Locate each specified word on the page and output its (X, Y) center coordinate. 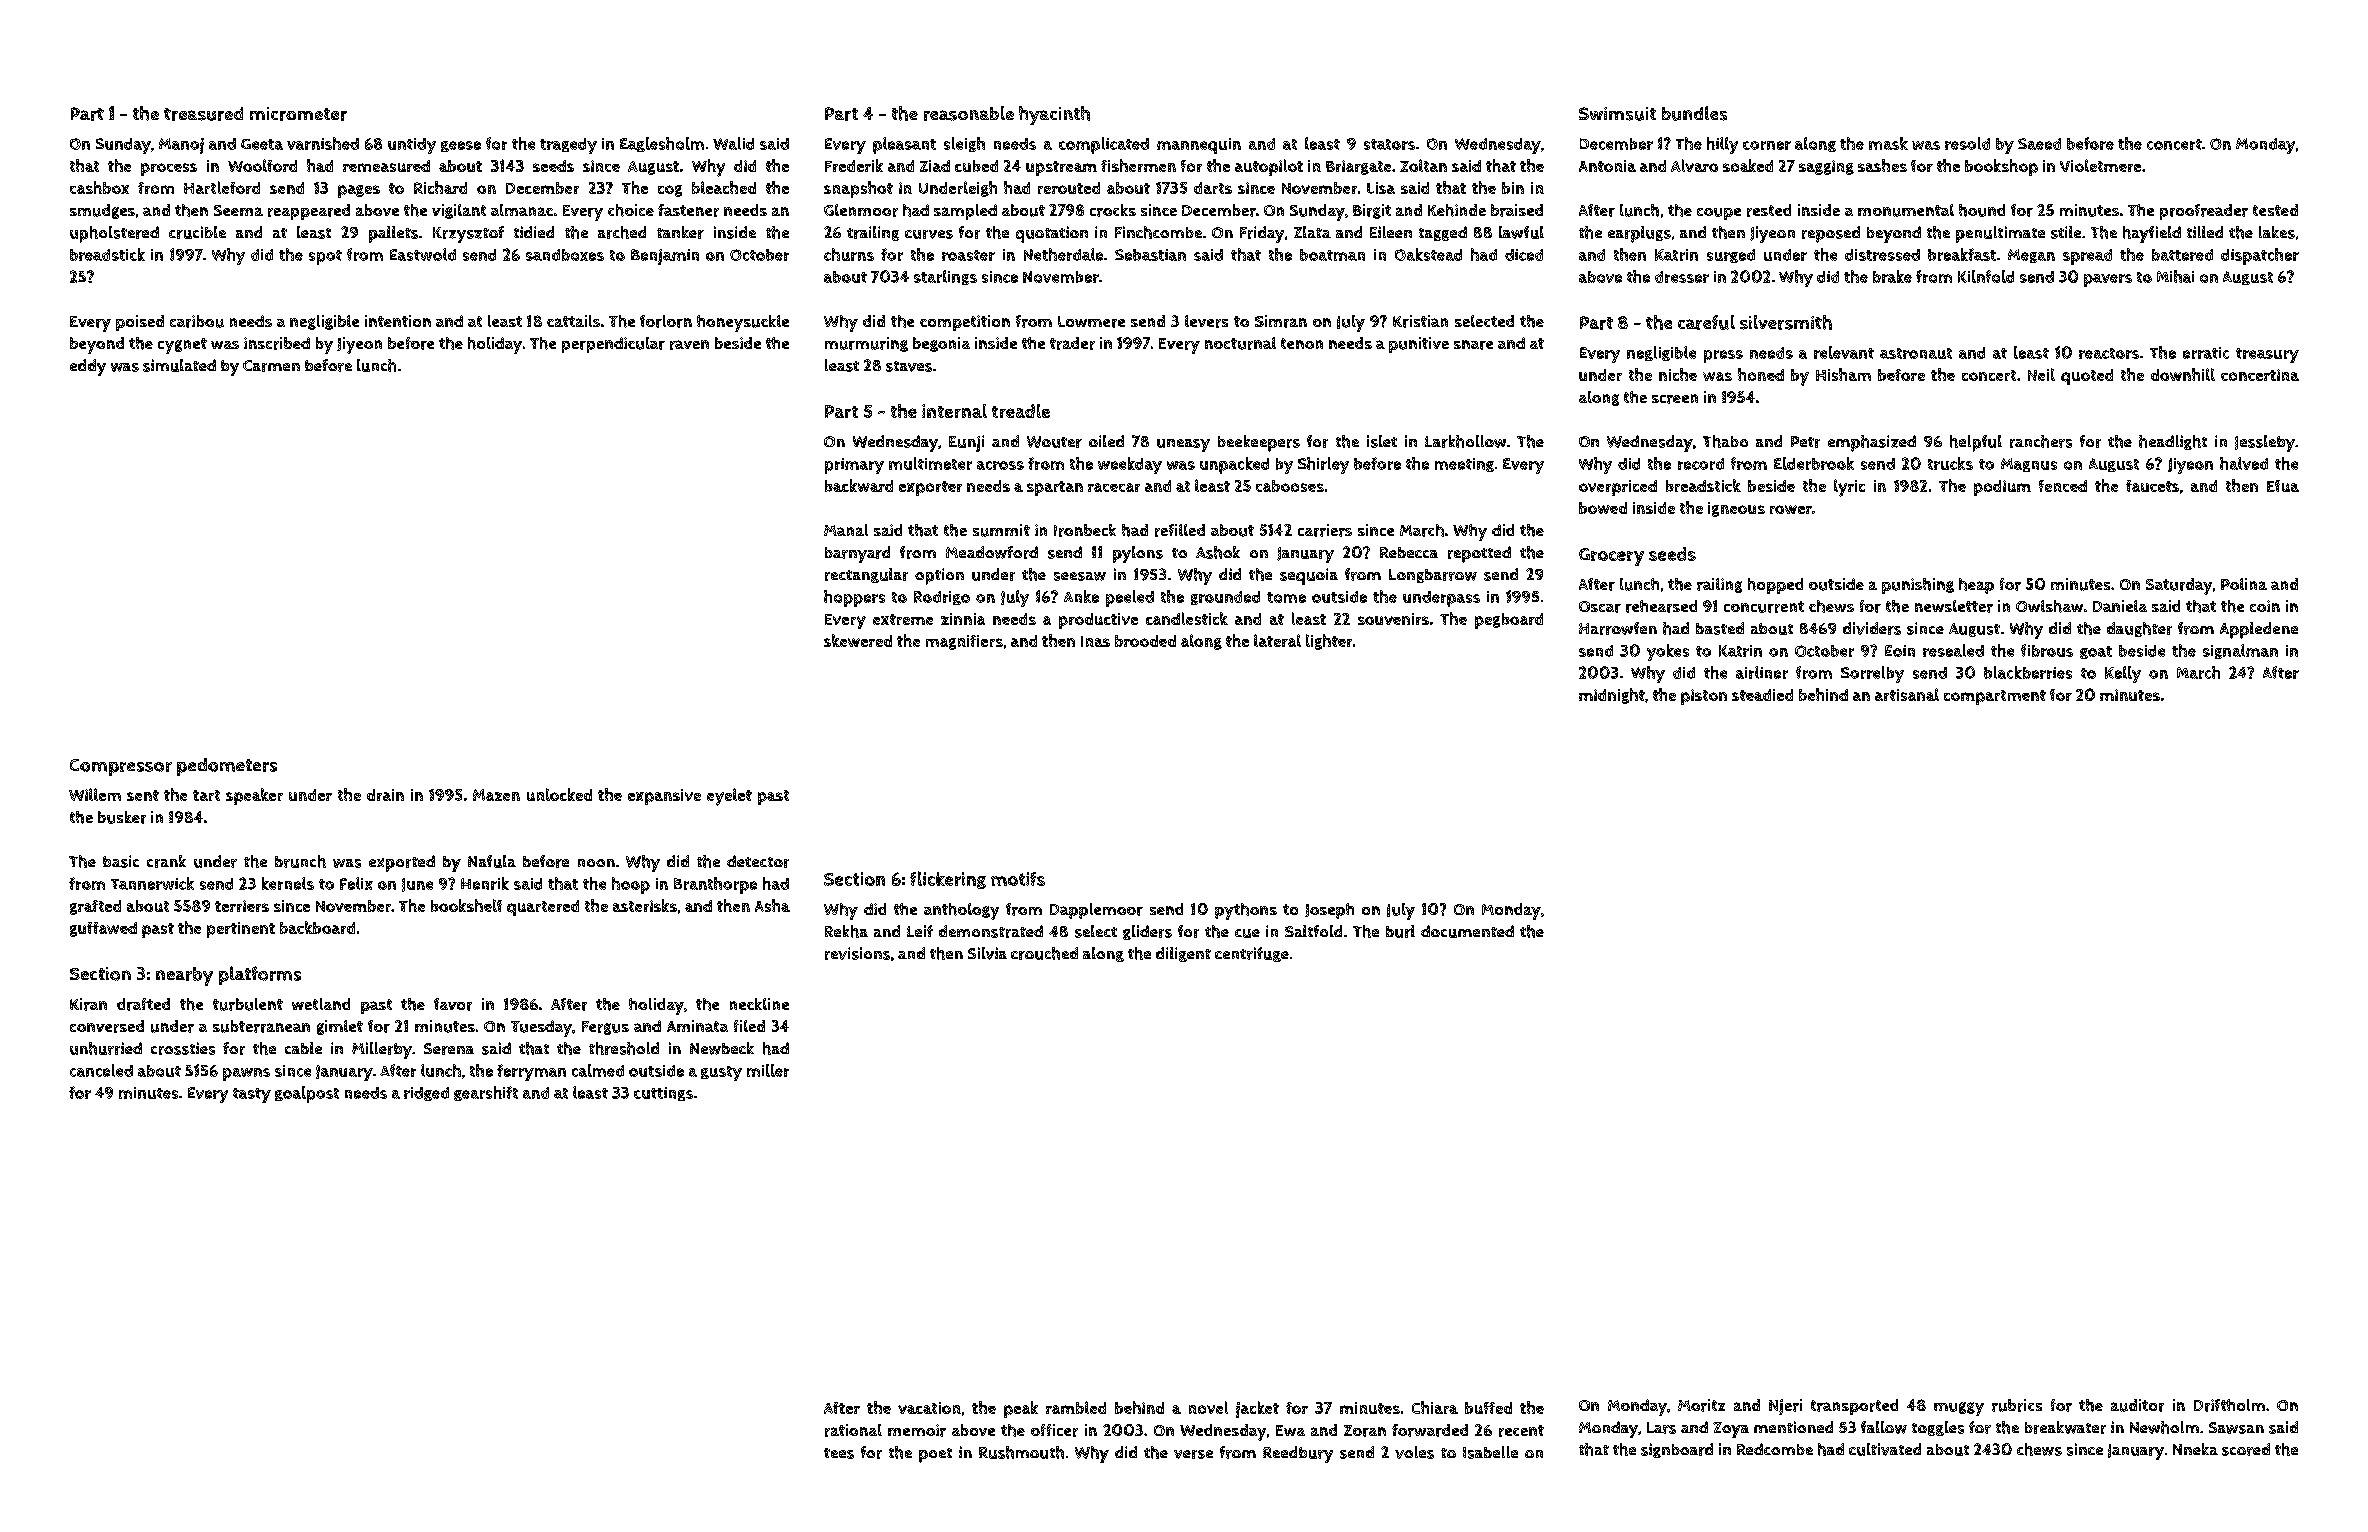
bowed (1603, 508)
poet (935, 1455)
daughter (2139, 629)
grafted (95, 907)
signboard (1677, 1450)
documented (1467, 931)
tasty (252, 1095)
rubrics (2017, 1405)
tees (839, 1453)
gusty (721, 1073)
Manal (846, 530)
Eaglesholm (662, 144)
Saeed (2039, 144)
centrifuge (1252, 954)
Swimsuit (1617, 114)
